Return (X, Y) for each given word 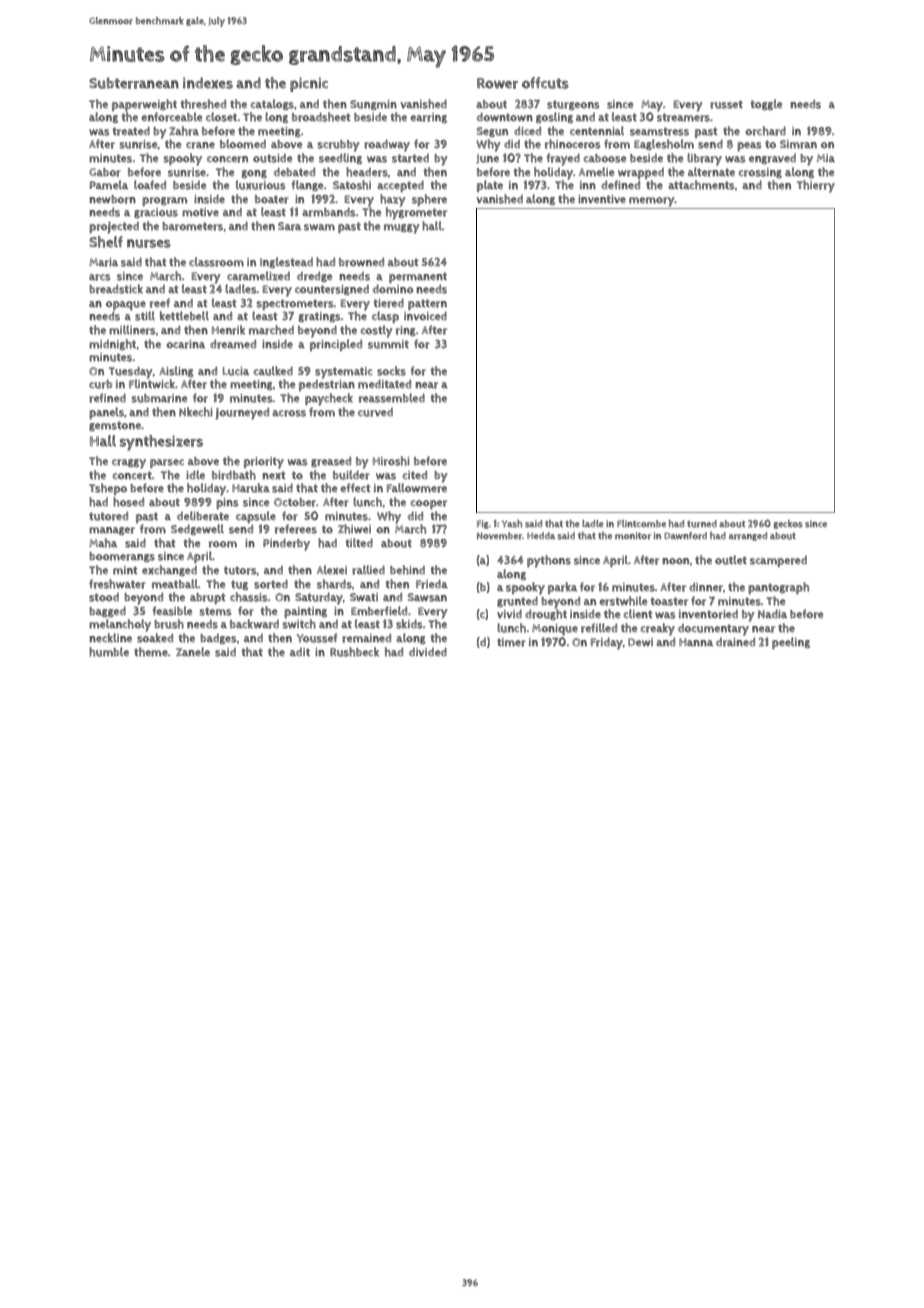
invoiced (425, 316)
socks (391, 371)
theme (151, 652)
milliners (132, 330)
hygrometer (416, 213)
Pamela (109, 185)
